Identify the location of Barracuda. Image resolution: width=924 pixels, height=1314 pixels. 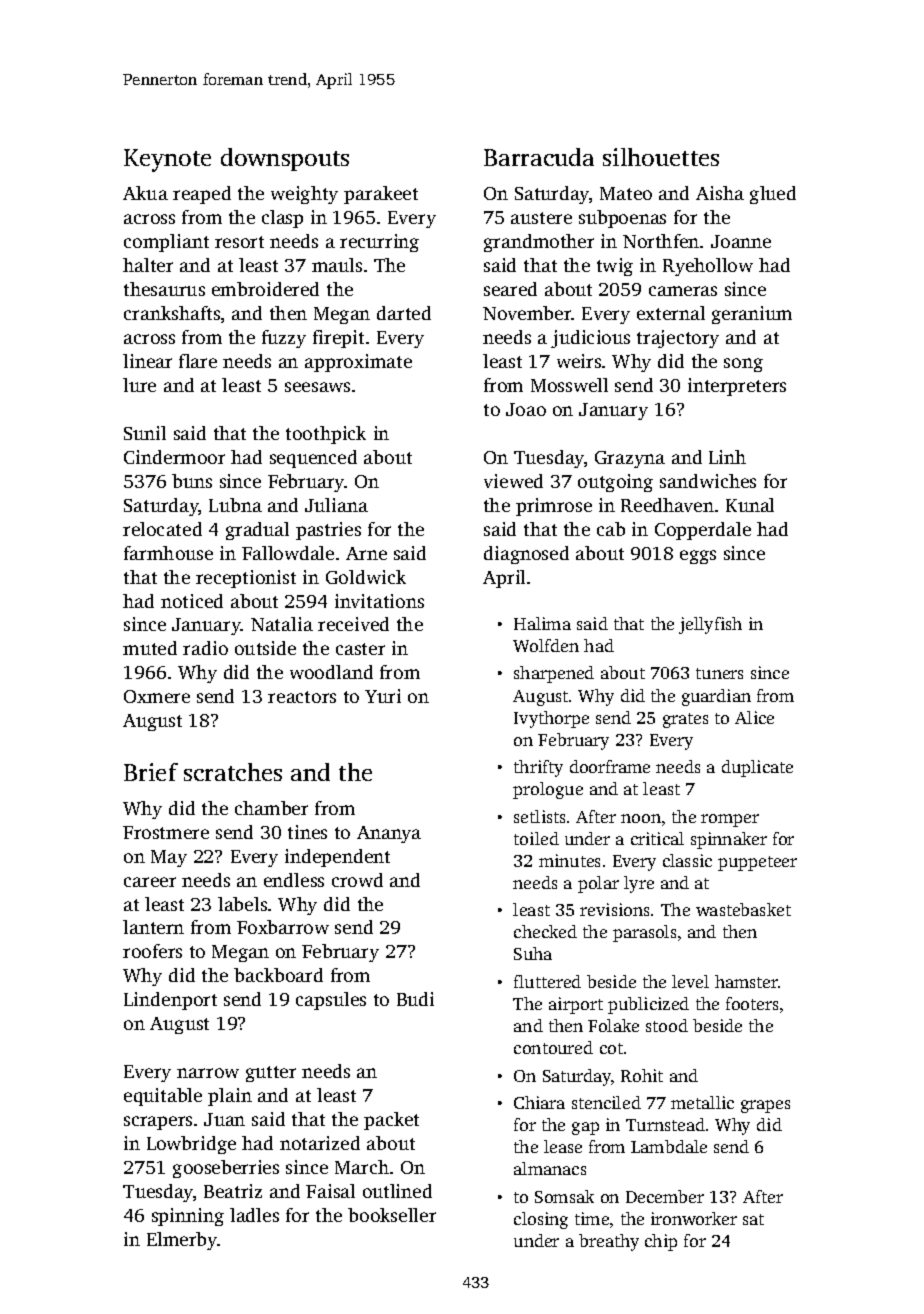
(539, 157).
